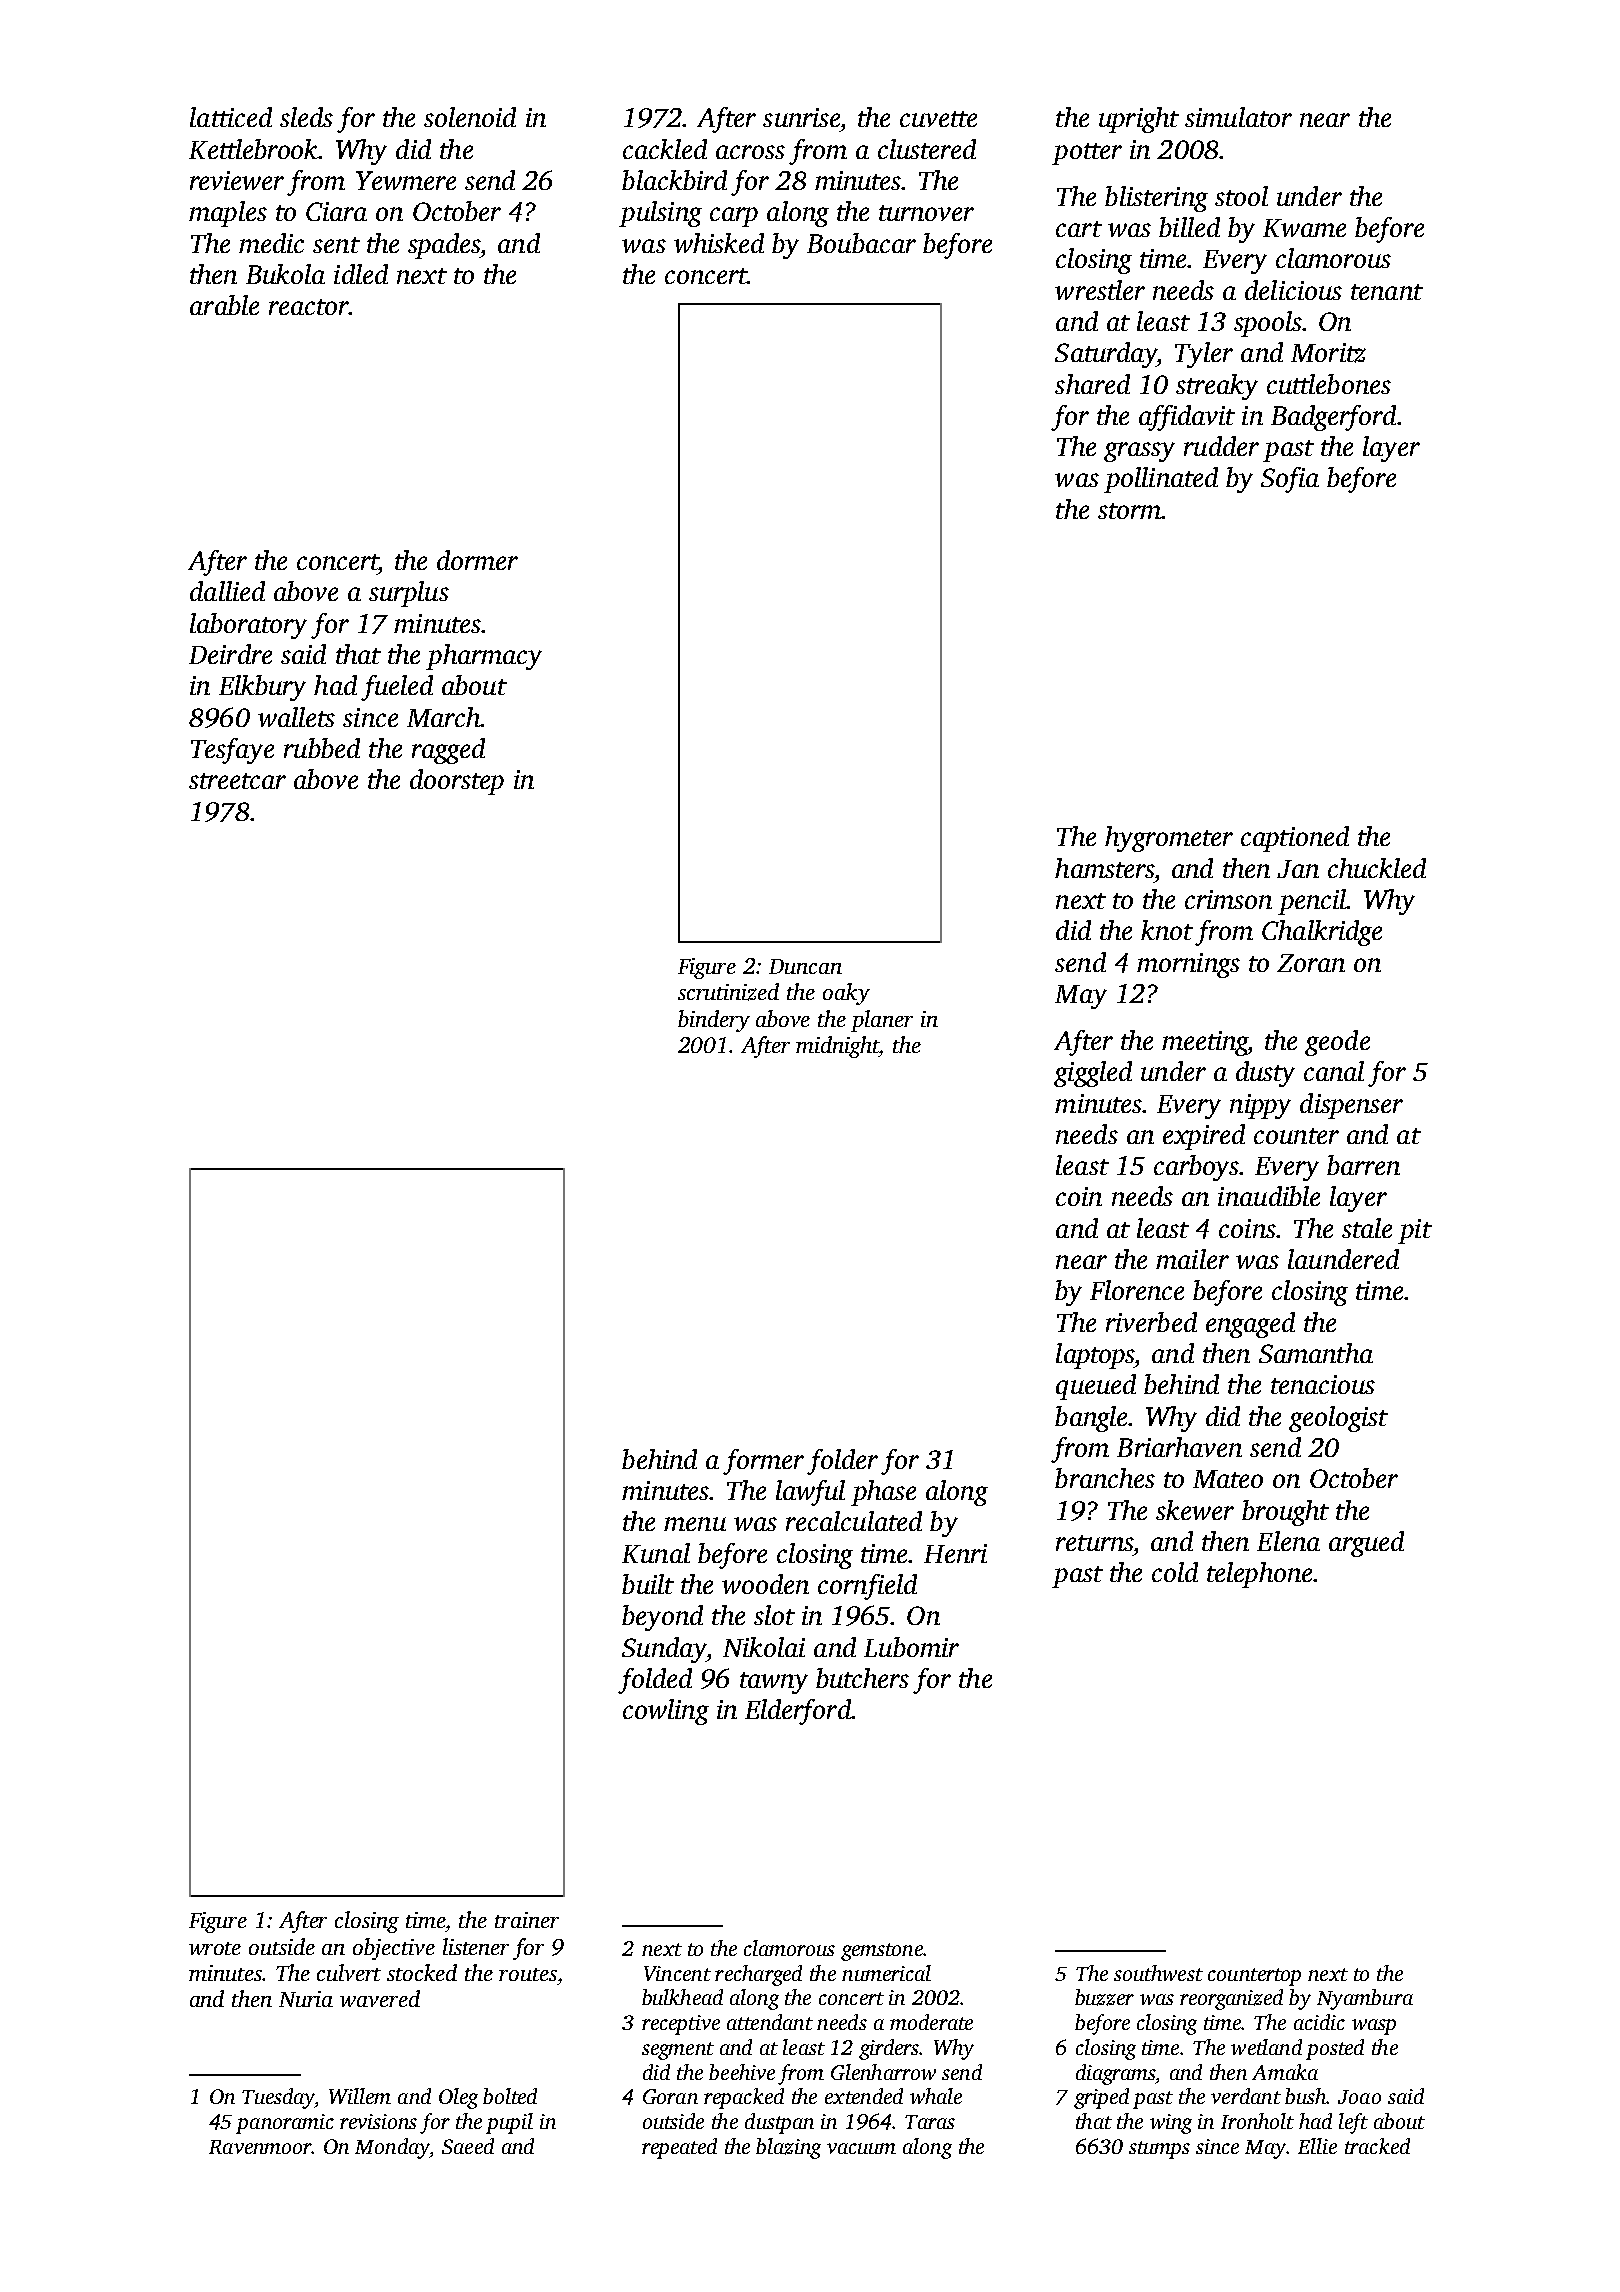 The height and width of the document is (2292, 1620). Describe the element at coordinates (862, 1678) in the document. I see `butchers` at that location.
